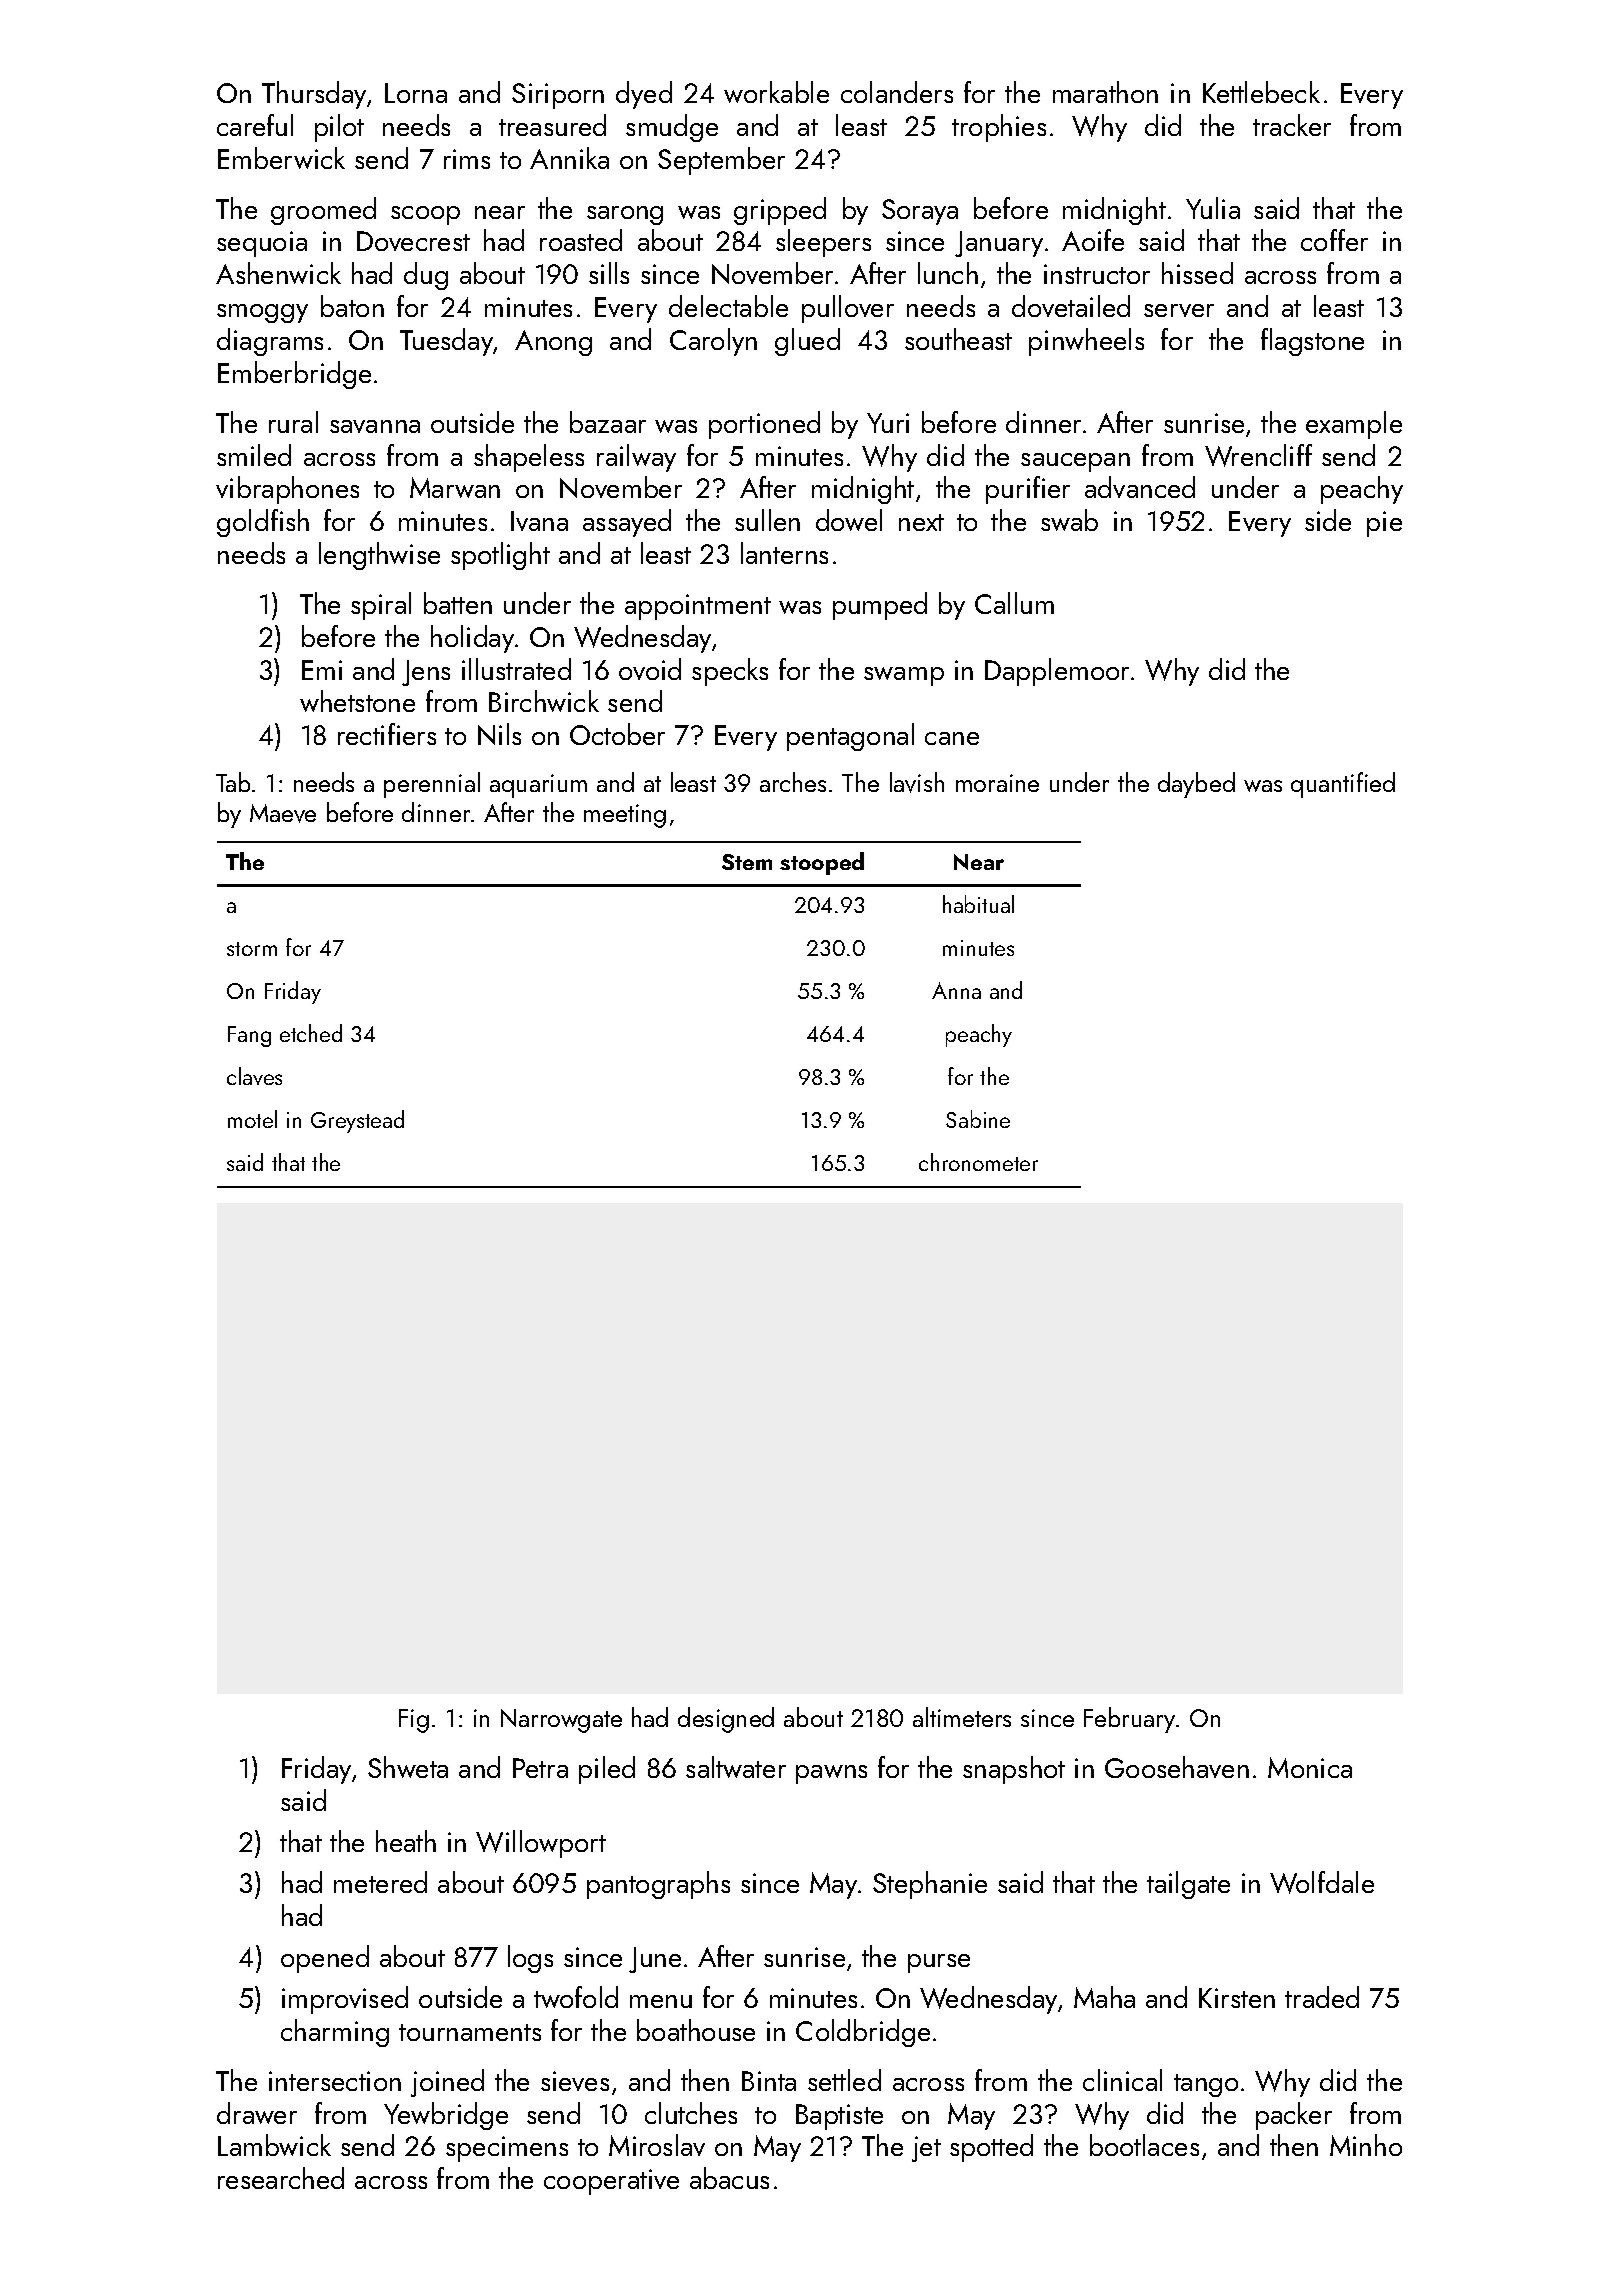 Image resolution: width=1620 pixels, height=2292 pixels. Describe the element at coordinates (1343, 785) in the screenshot. I see `quantified` at that location.
